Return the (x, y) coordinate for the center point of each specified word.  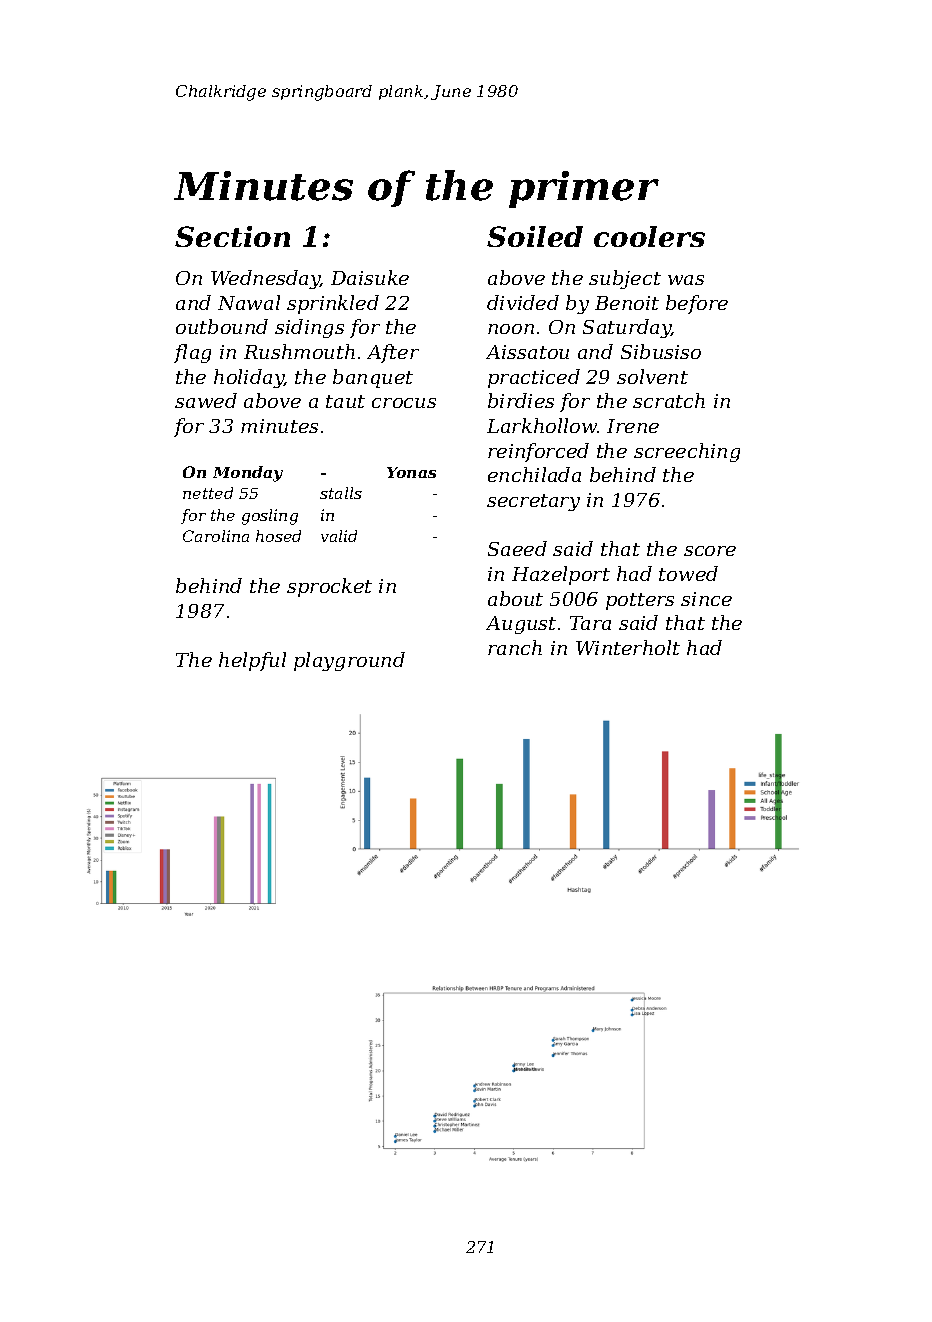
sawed (206, 400)
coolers (649, 236)
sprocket (329, 587)
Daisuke (370, 277)
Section (232, 236)
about (515, 598)
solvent (652, 376)
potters (640, 601)
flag (192, 353)
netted (208, 493)
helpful (252, 661)
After (393, 353)
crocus (404, 403)
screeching (687, 452)
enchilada (534, 474)
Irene (633, 426)
